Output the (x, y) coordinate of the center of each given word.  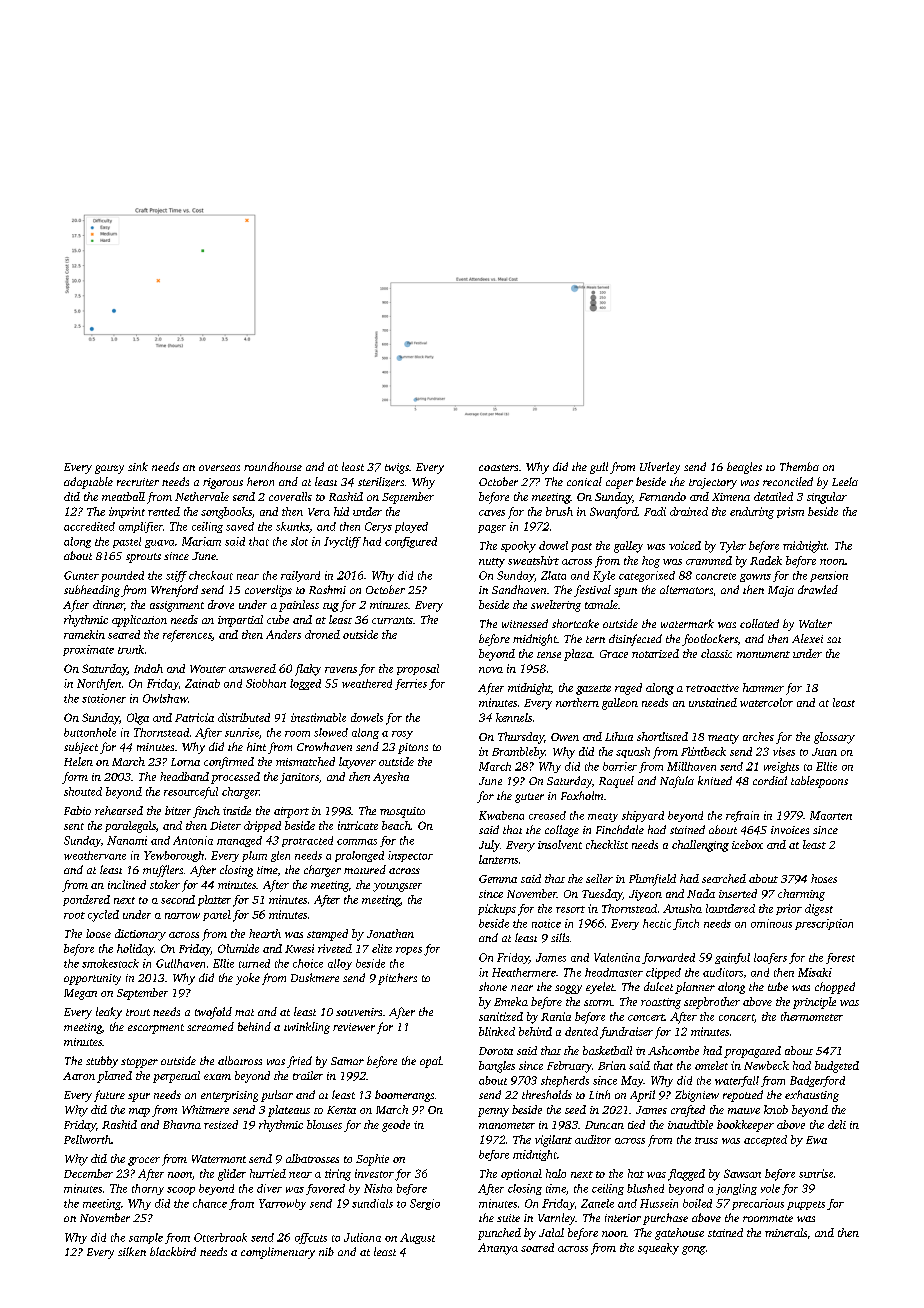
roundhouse (273, 466)
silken (132, 1251)
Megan (80, 994)
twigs (397, 468)
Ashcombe (673, 1050)
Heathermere (524, 972)
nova (491, 670)
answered (252, 668)
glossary (834, 738)
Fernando (662, 496)
